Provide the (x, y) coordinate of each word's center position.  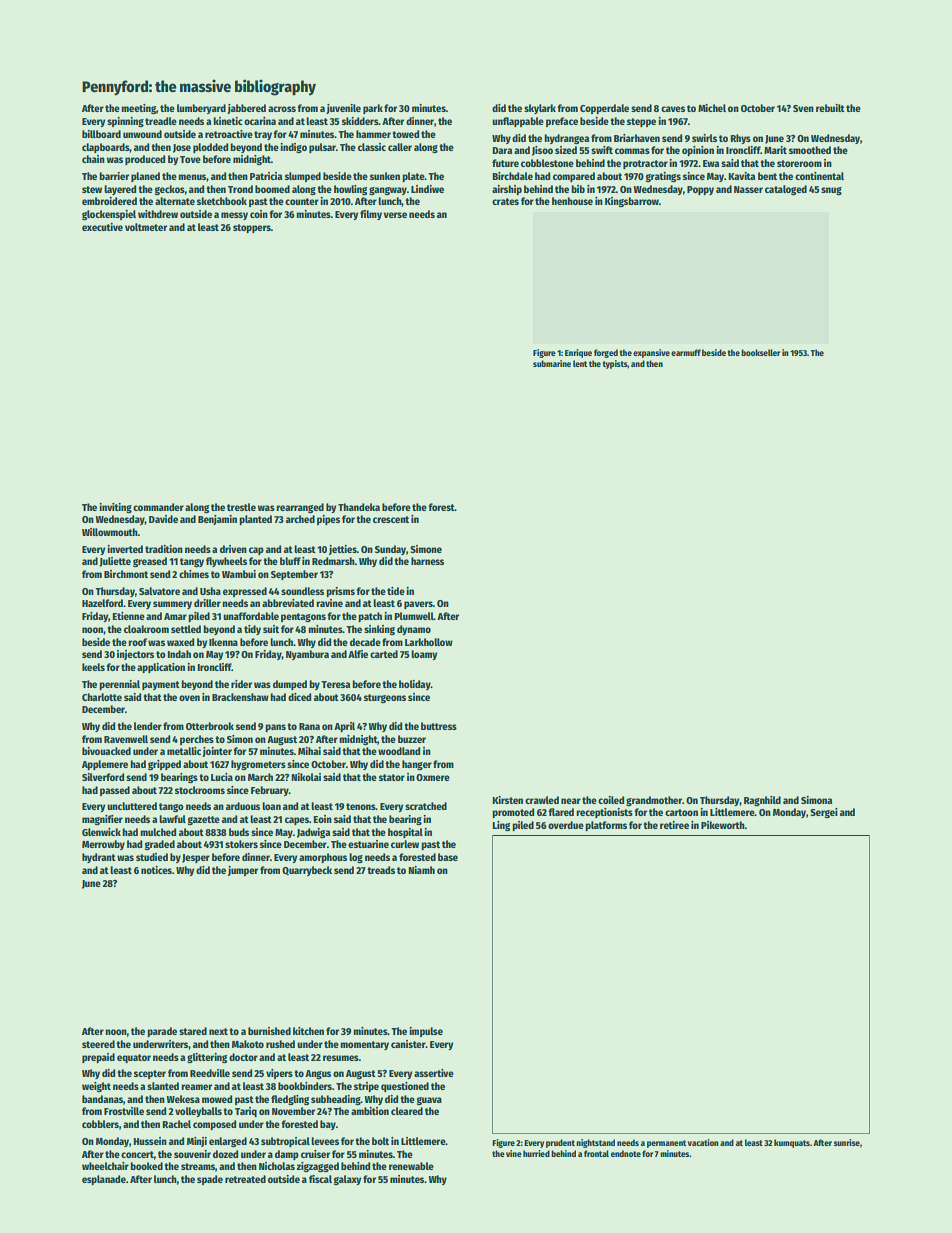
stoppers (252, 228)
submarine (552, 363)
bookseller (760, 352)
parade (162, 1032)
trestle (241, 507)
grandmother (654, 801)
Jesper (196, 858)
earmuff (686, 352)
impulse (426, 1032)
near (571, 801)
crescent (391, 519)
